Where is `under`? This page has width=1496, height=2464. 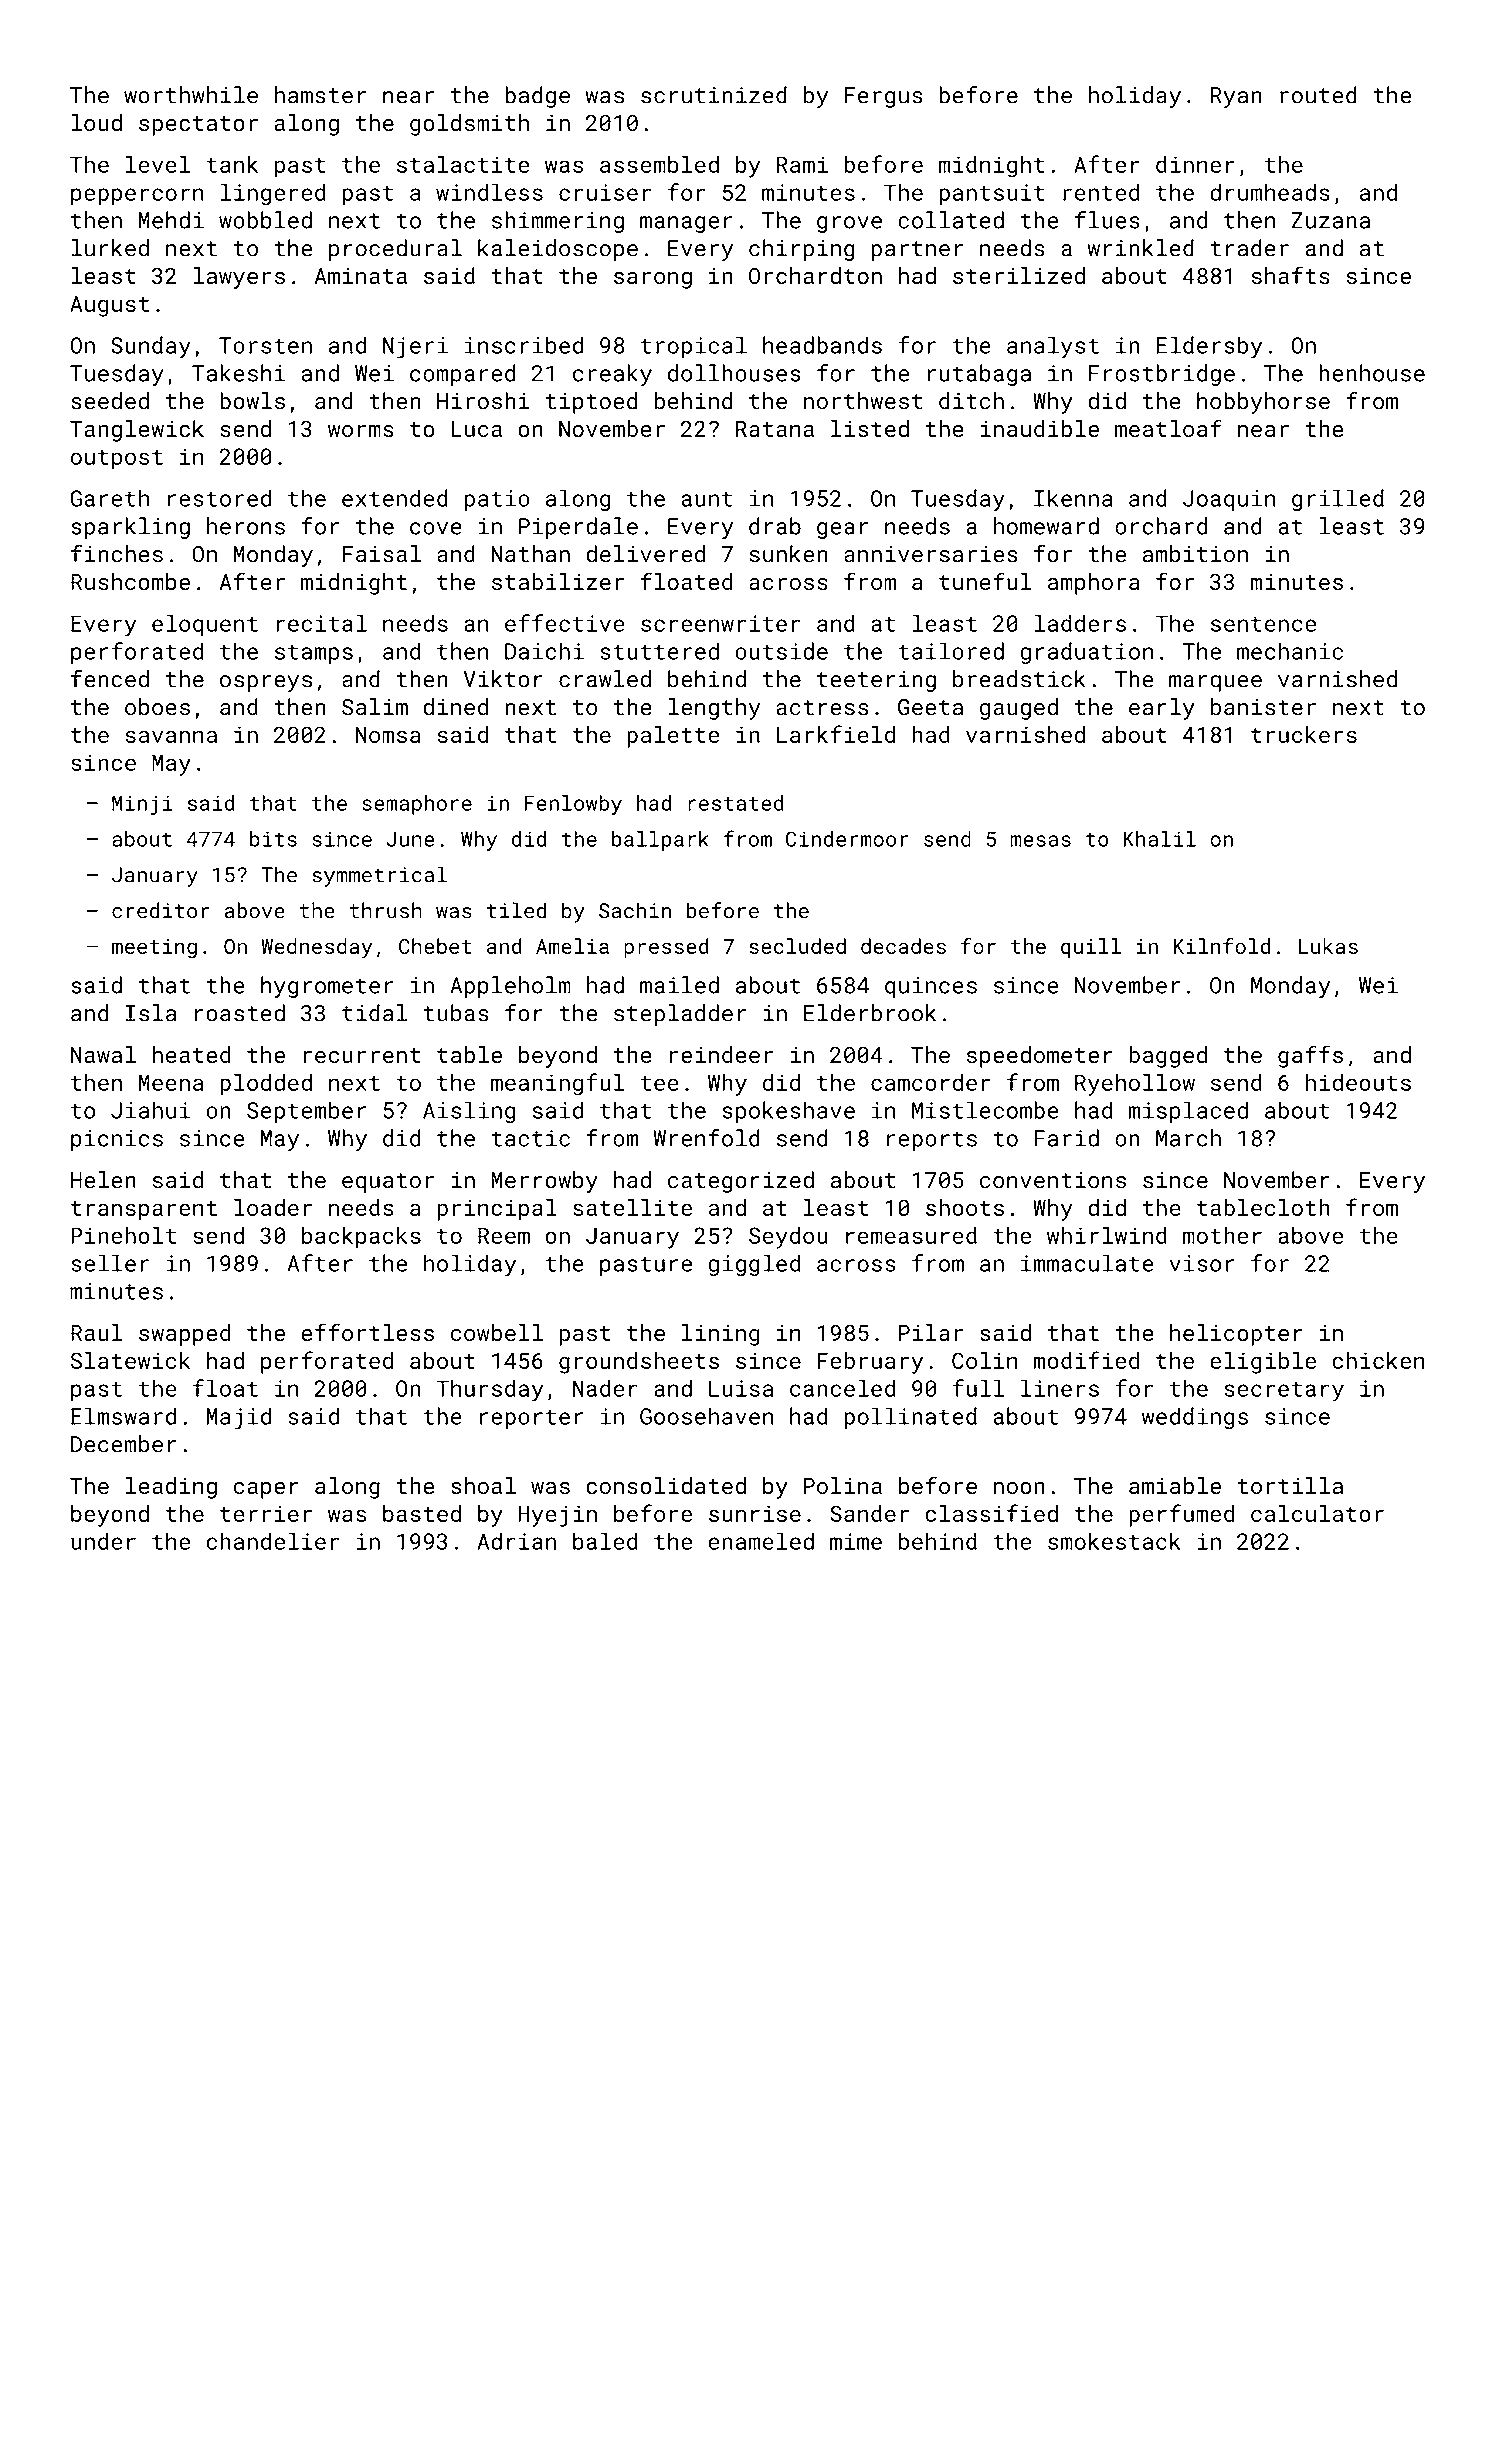
under is located at coordinates (103, 1541).
